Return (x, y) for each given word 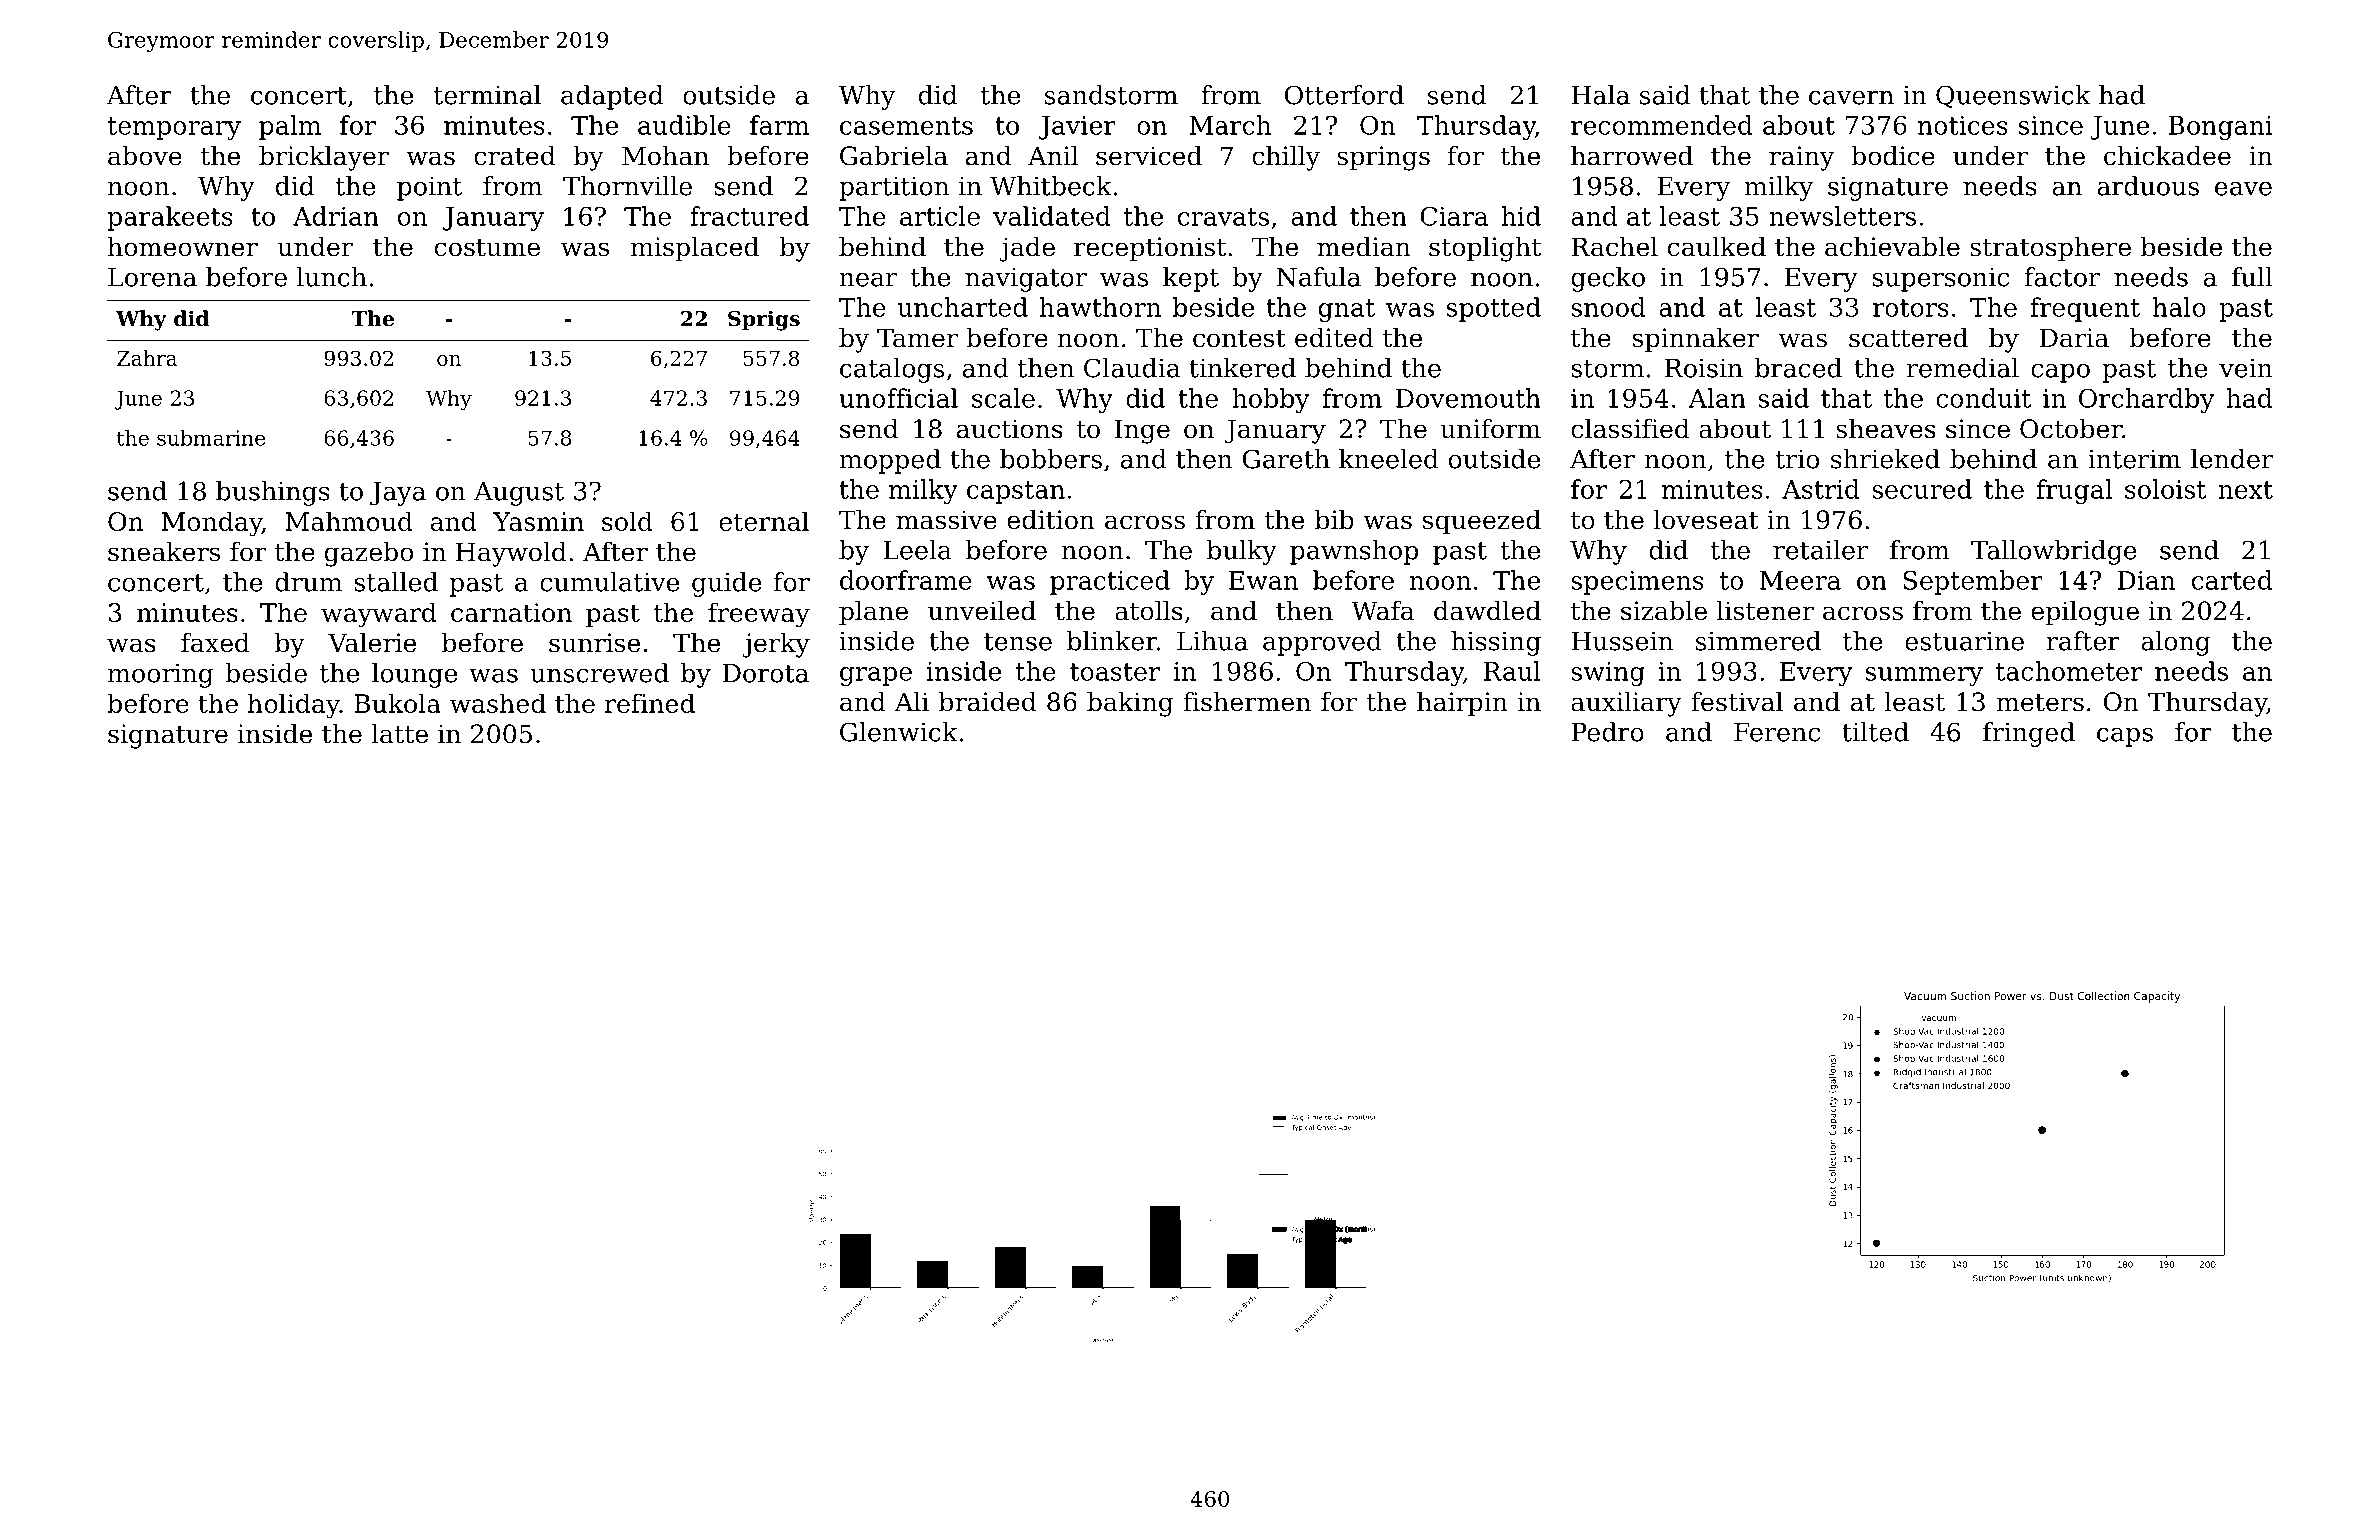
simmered (1758, 641)
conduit (1983, 398)
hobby (1271, 400)
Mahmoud (349, 521)
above (145, 156)
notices (1963, 125)
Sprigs (764, 320)
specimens (1637, 583)
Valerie (372, 643)
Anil (1053, 155)
